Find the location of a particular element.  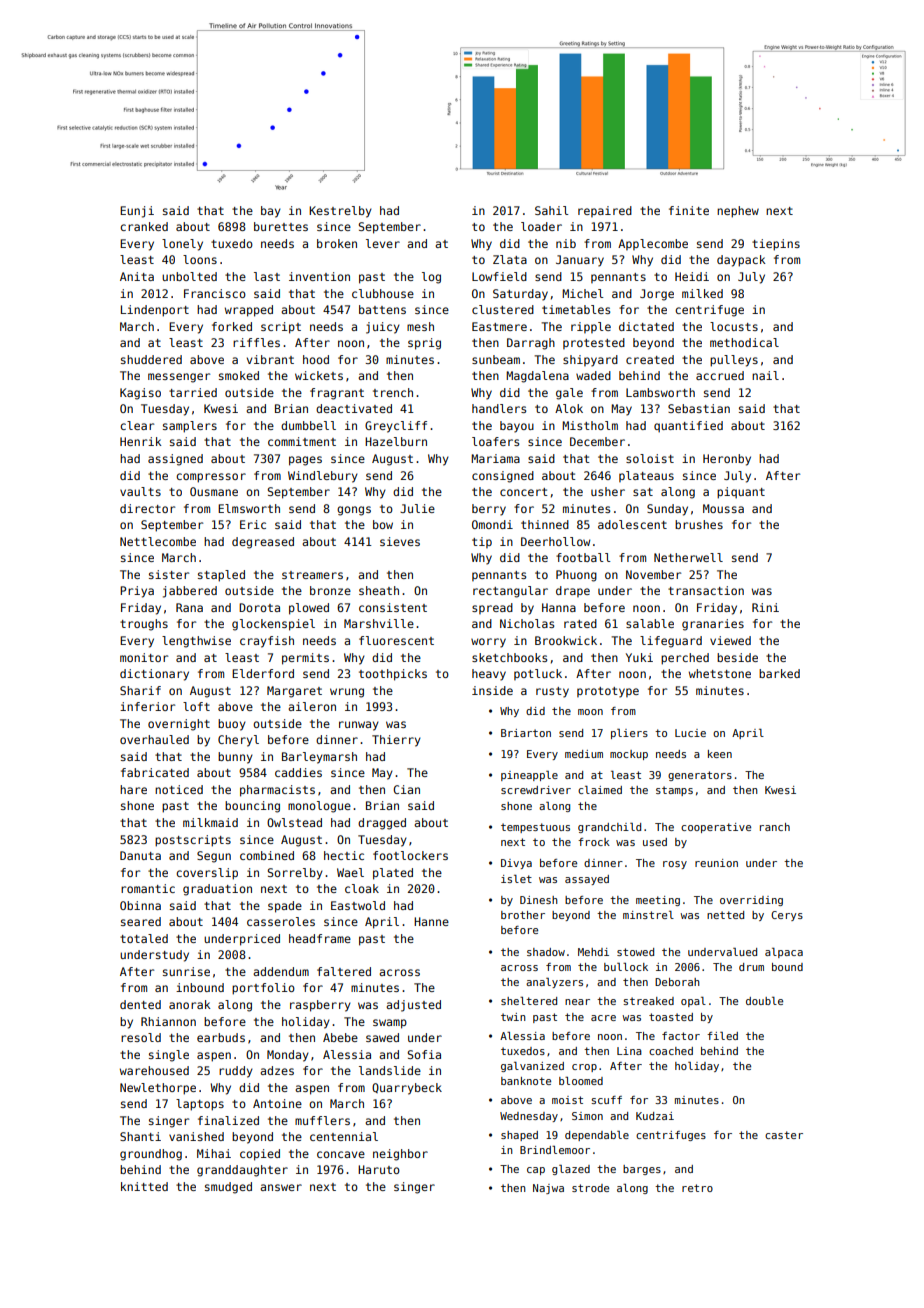

Eunji is located at coordinates (137, 212).
